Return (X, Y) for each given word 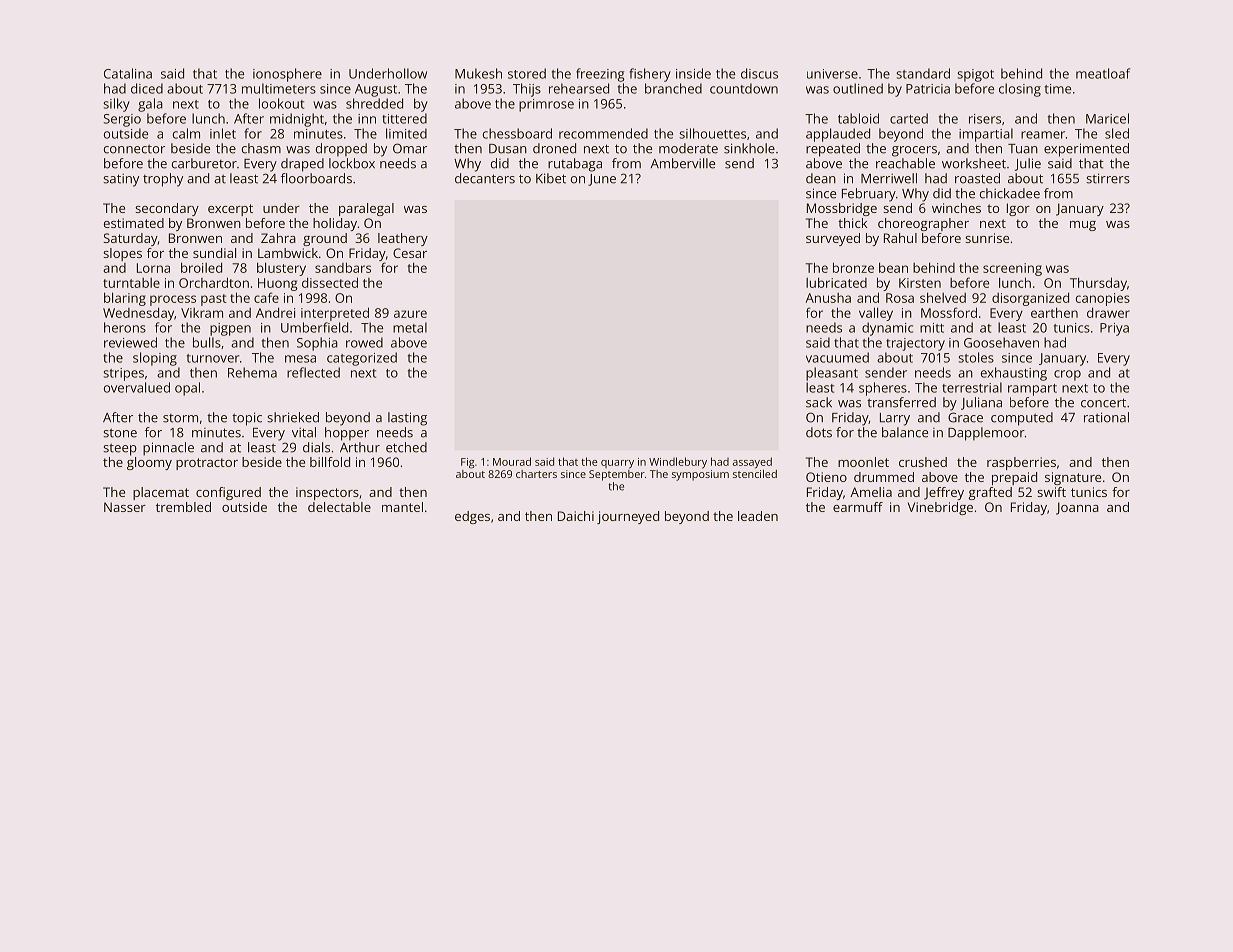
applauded (838, 135)
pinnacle (168, 449)
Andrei (275, 312)
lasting (407, 419)
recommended (603, 133)
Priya (1114, 329)
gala (150, 105)
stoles (976, 357)
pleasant (832, 374)
